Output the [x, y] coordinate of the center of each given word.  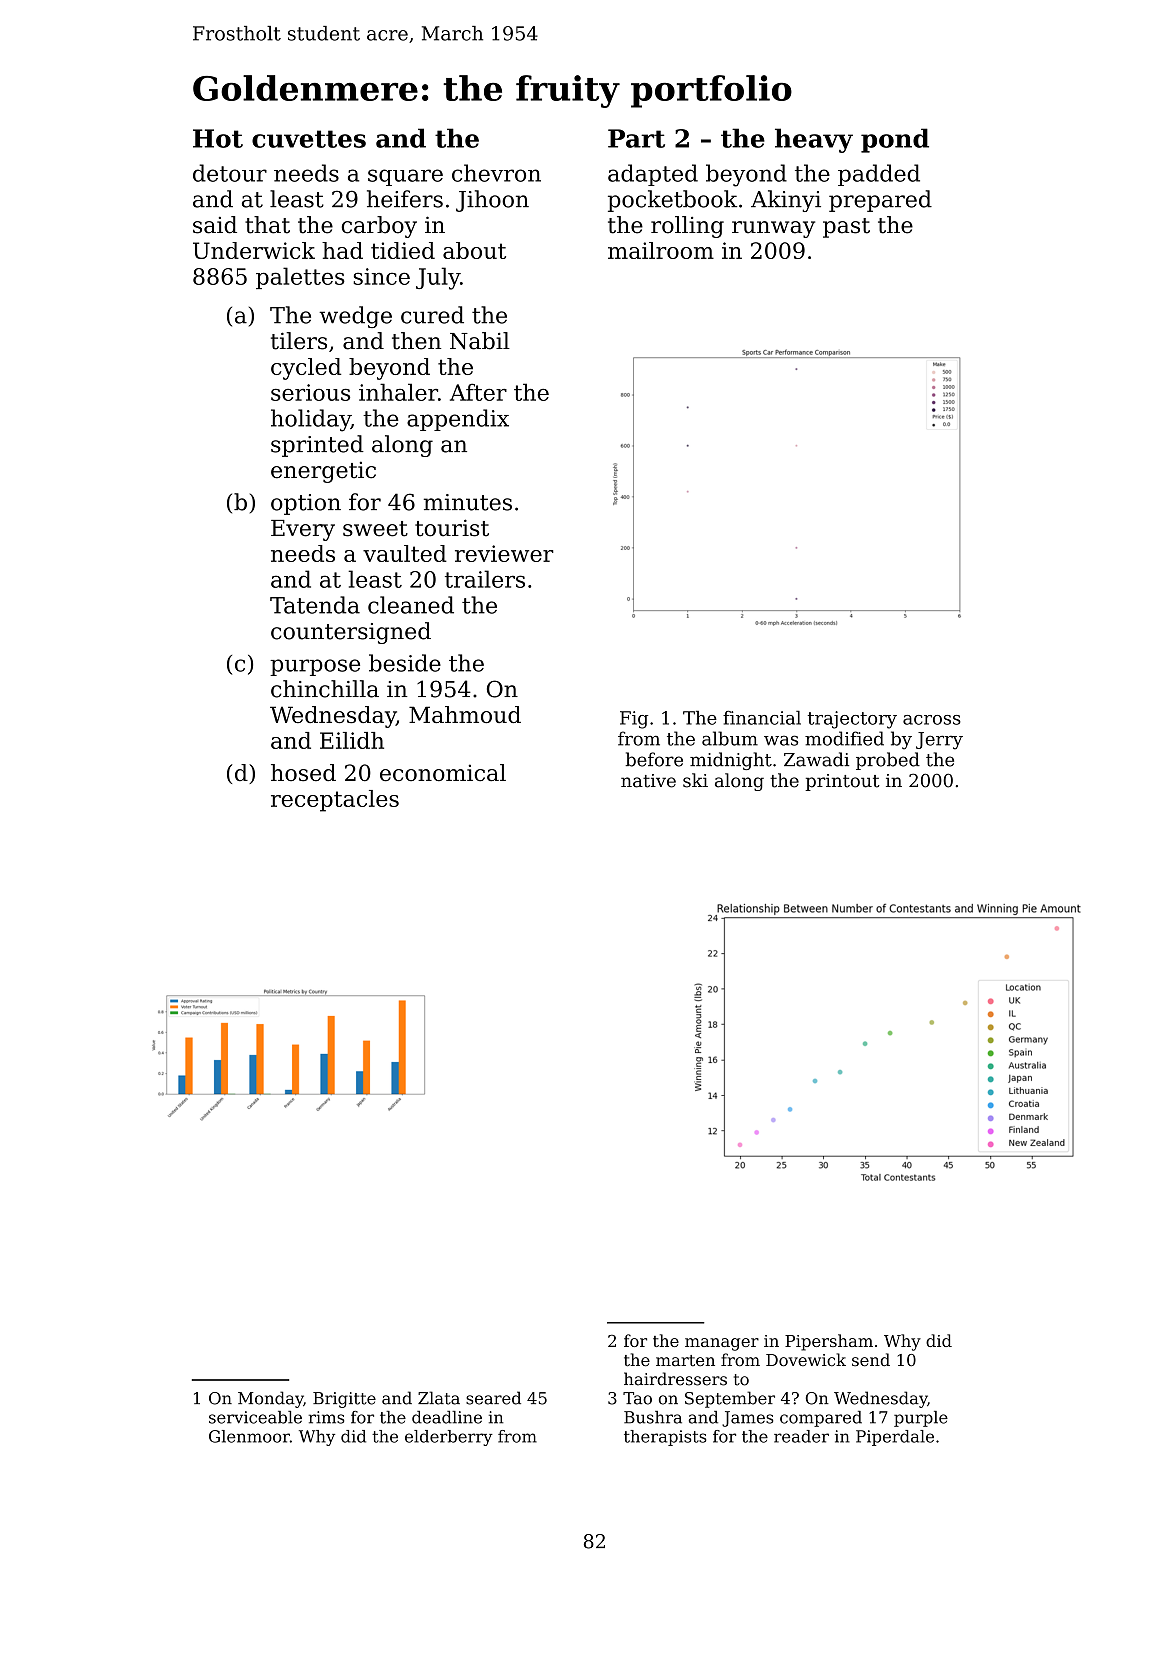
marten [685, 1361]
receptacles [335, 801]
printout [842, 782]
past [846, 228]
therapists [665, 1438]
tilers [299, 341]
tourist [452, 528]
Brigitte [344, 1400]
